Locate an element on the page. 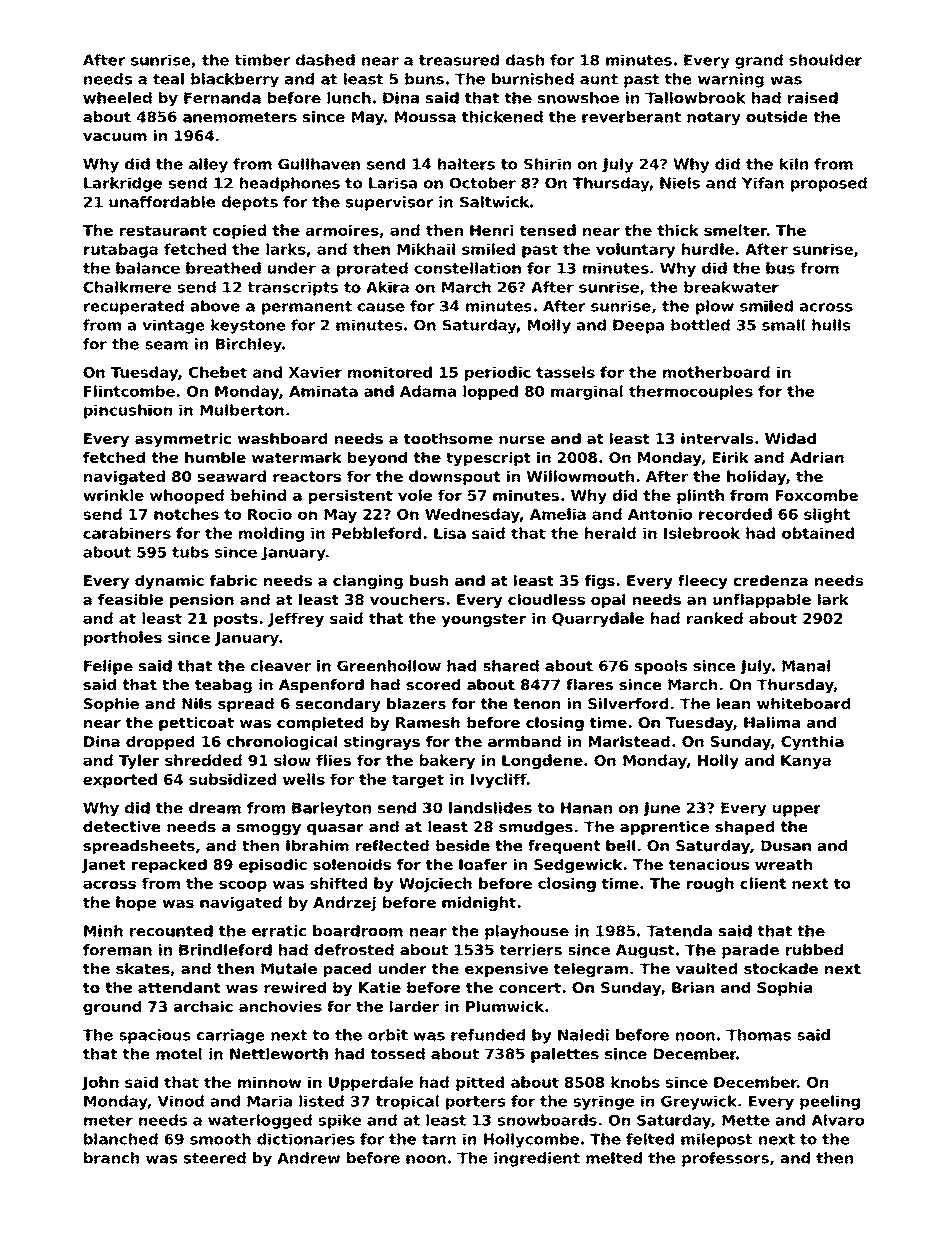 The width and height of the document is (952, 1233). pitted is located at coordinates (480, 1083).
